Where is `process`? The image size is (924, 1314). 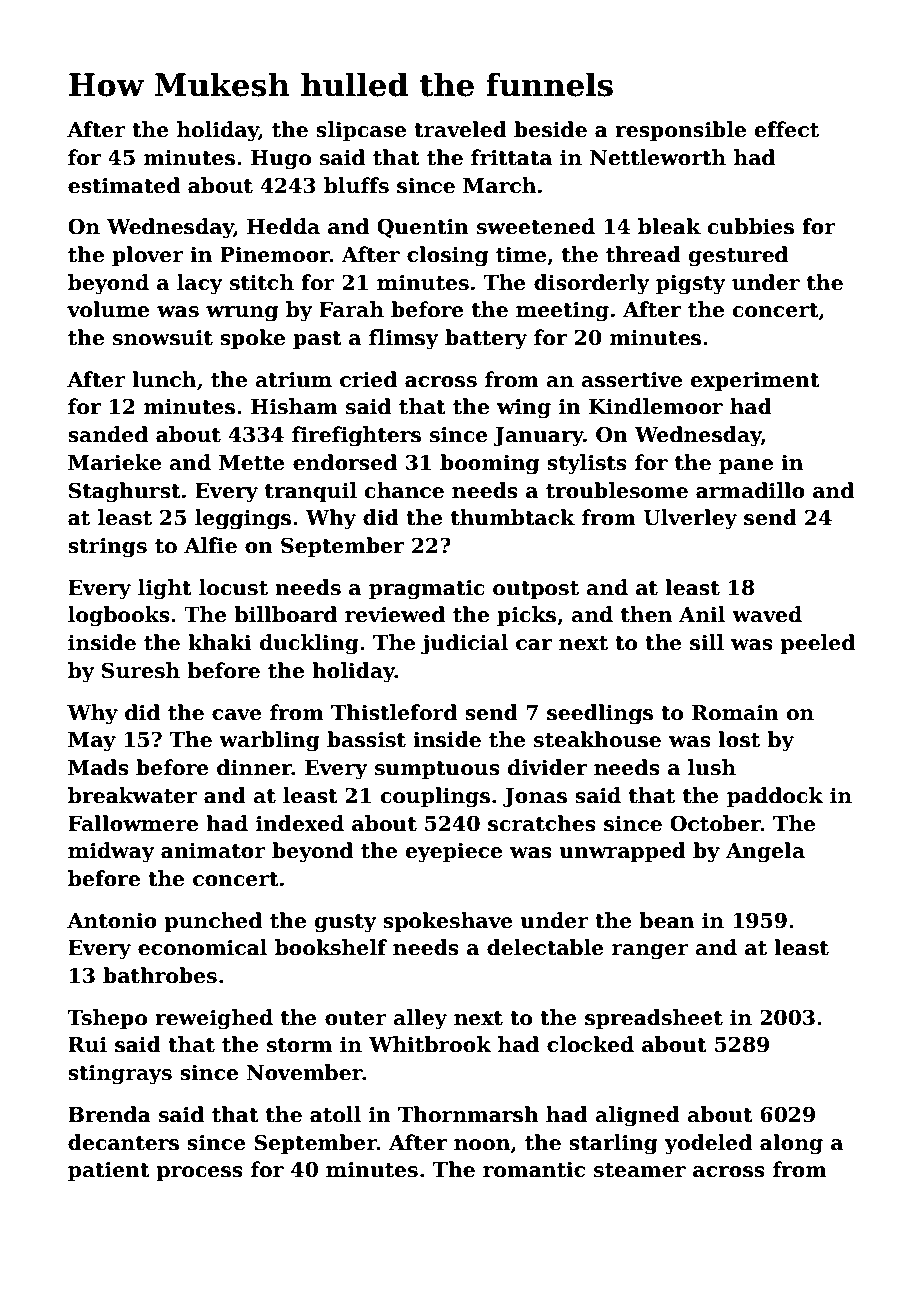
process is located at coordinates (199, 1173).
